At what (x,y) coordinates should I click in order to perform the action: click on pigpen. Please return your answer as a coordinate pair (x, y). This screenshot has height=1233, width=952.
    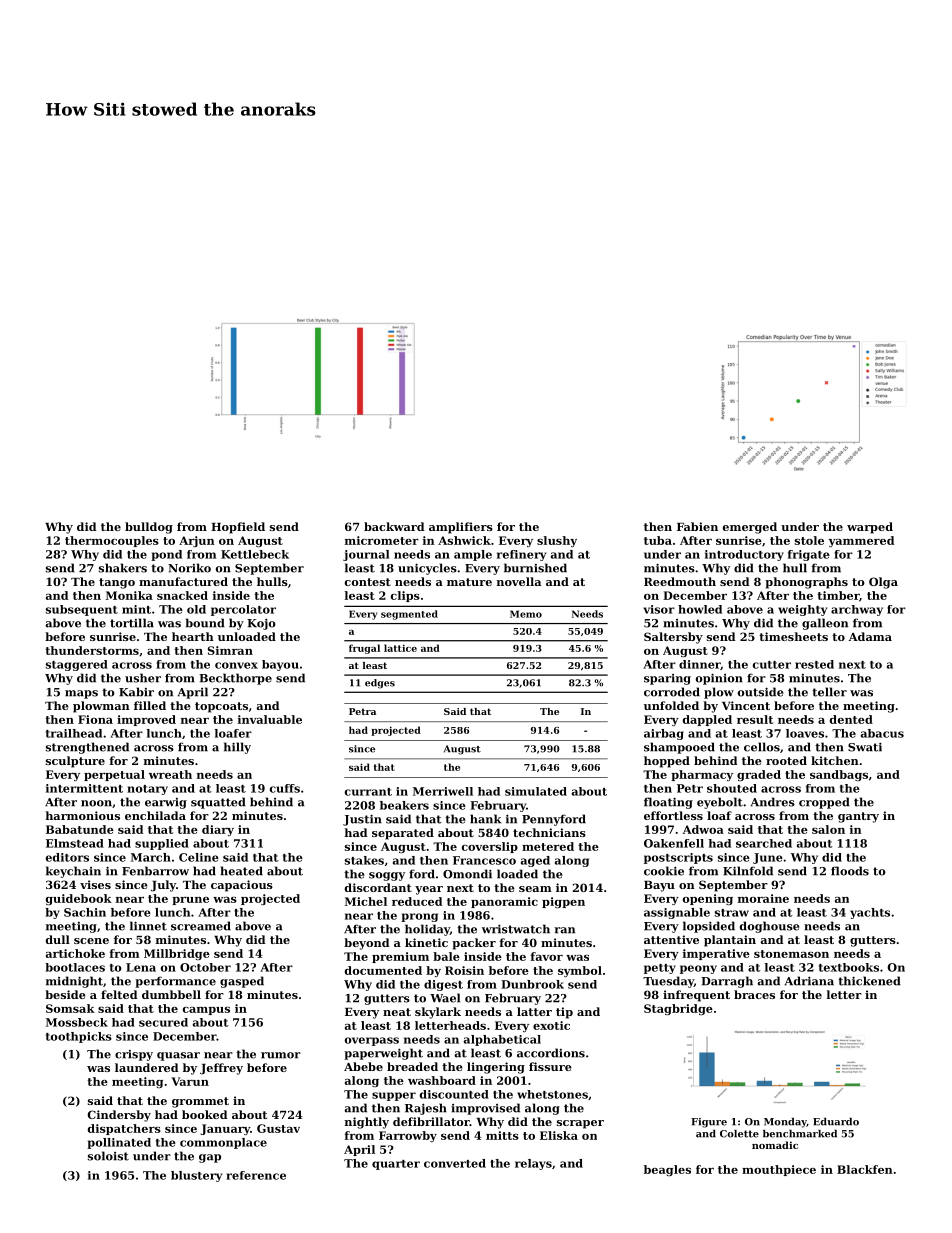
    Looking at the image, I should click on (563, 902).
